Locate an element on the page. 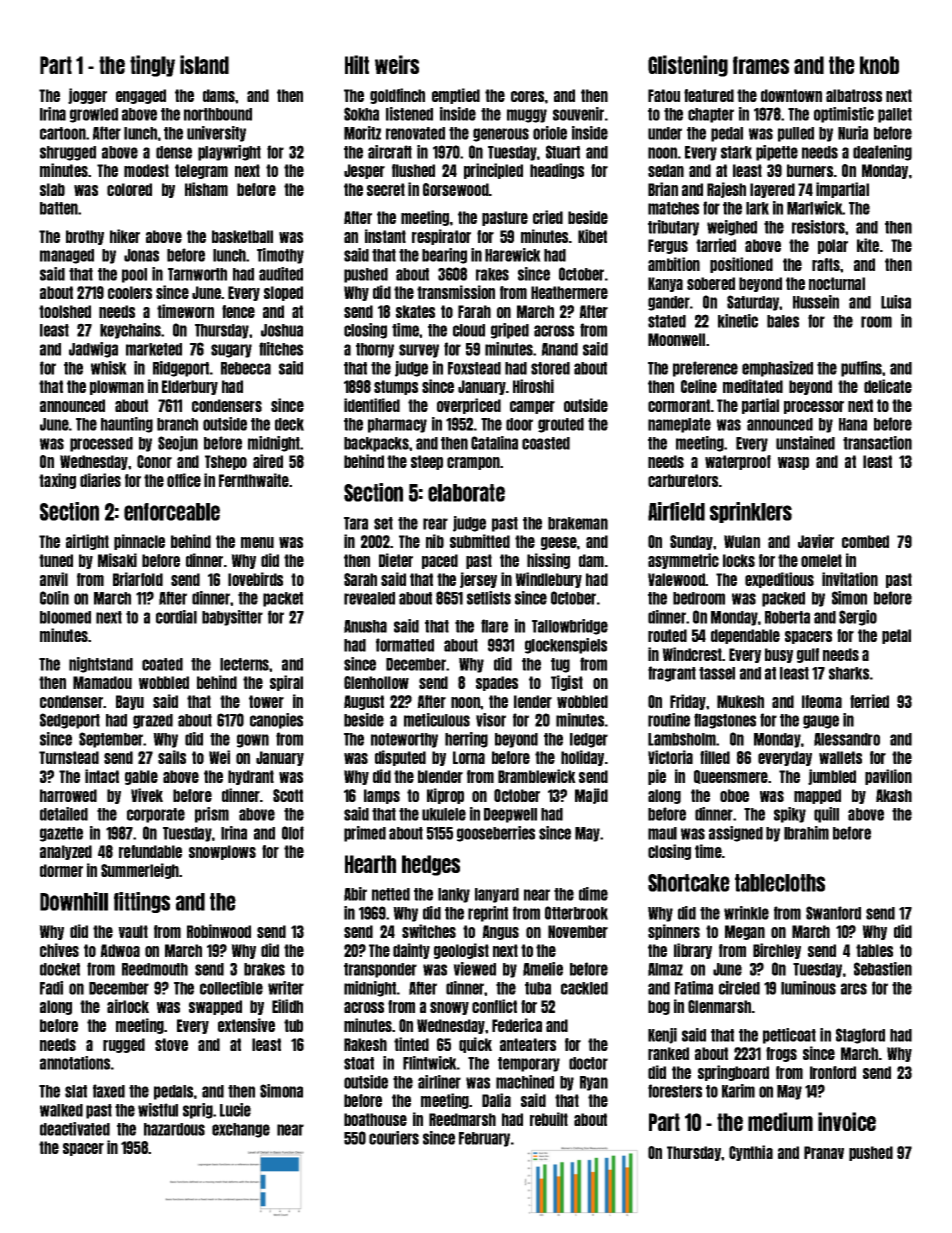 This page has height=1233, width=952. refundable is located at coordinates (150, 851).
